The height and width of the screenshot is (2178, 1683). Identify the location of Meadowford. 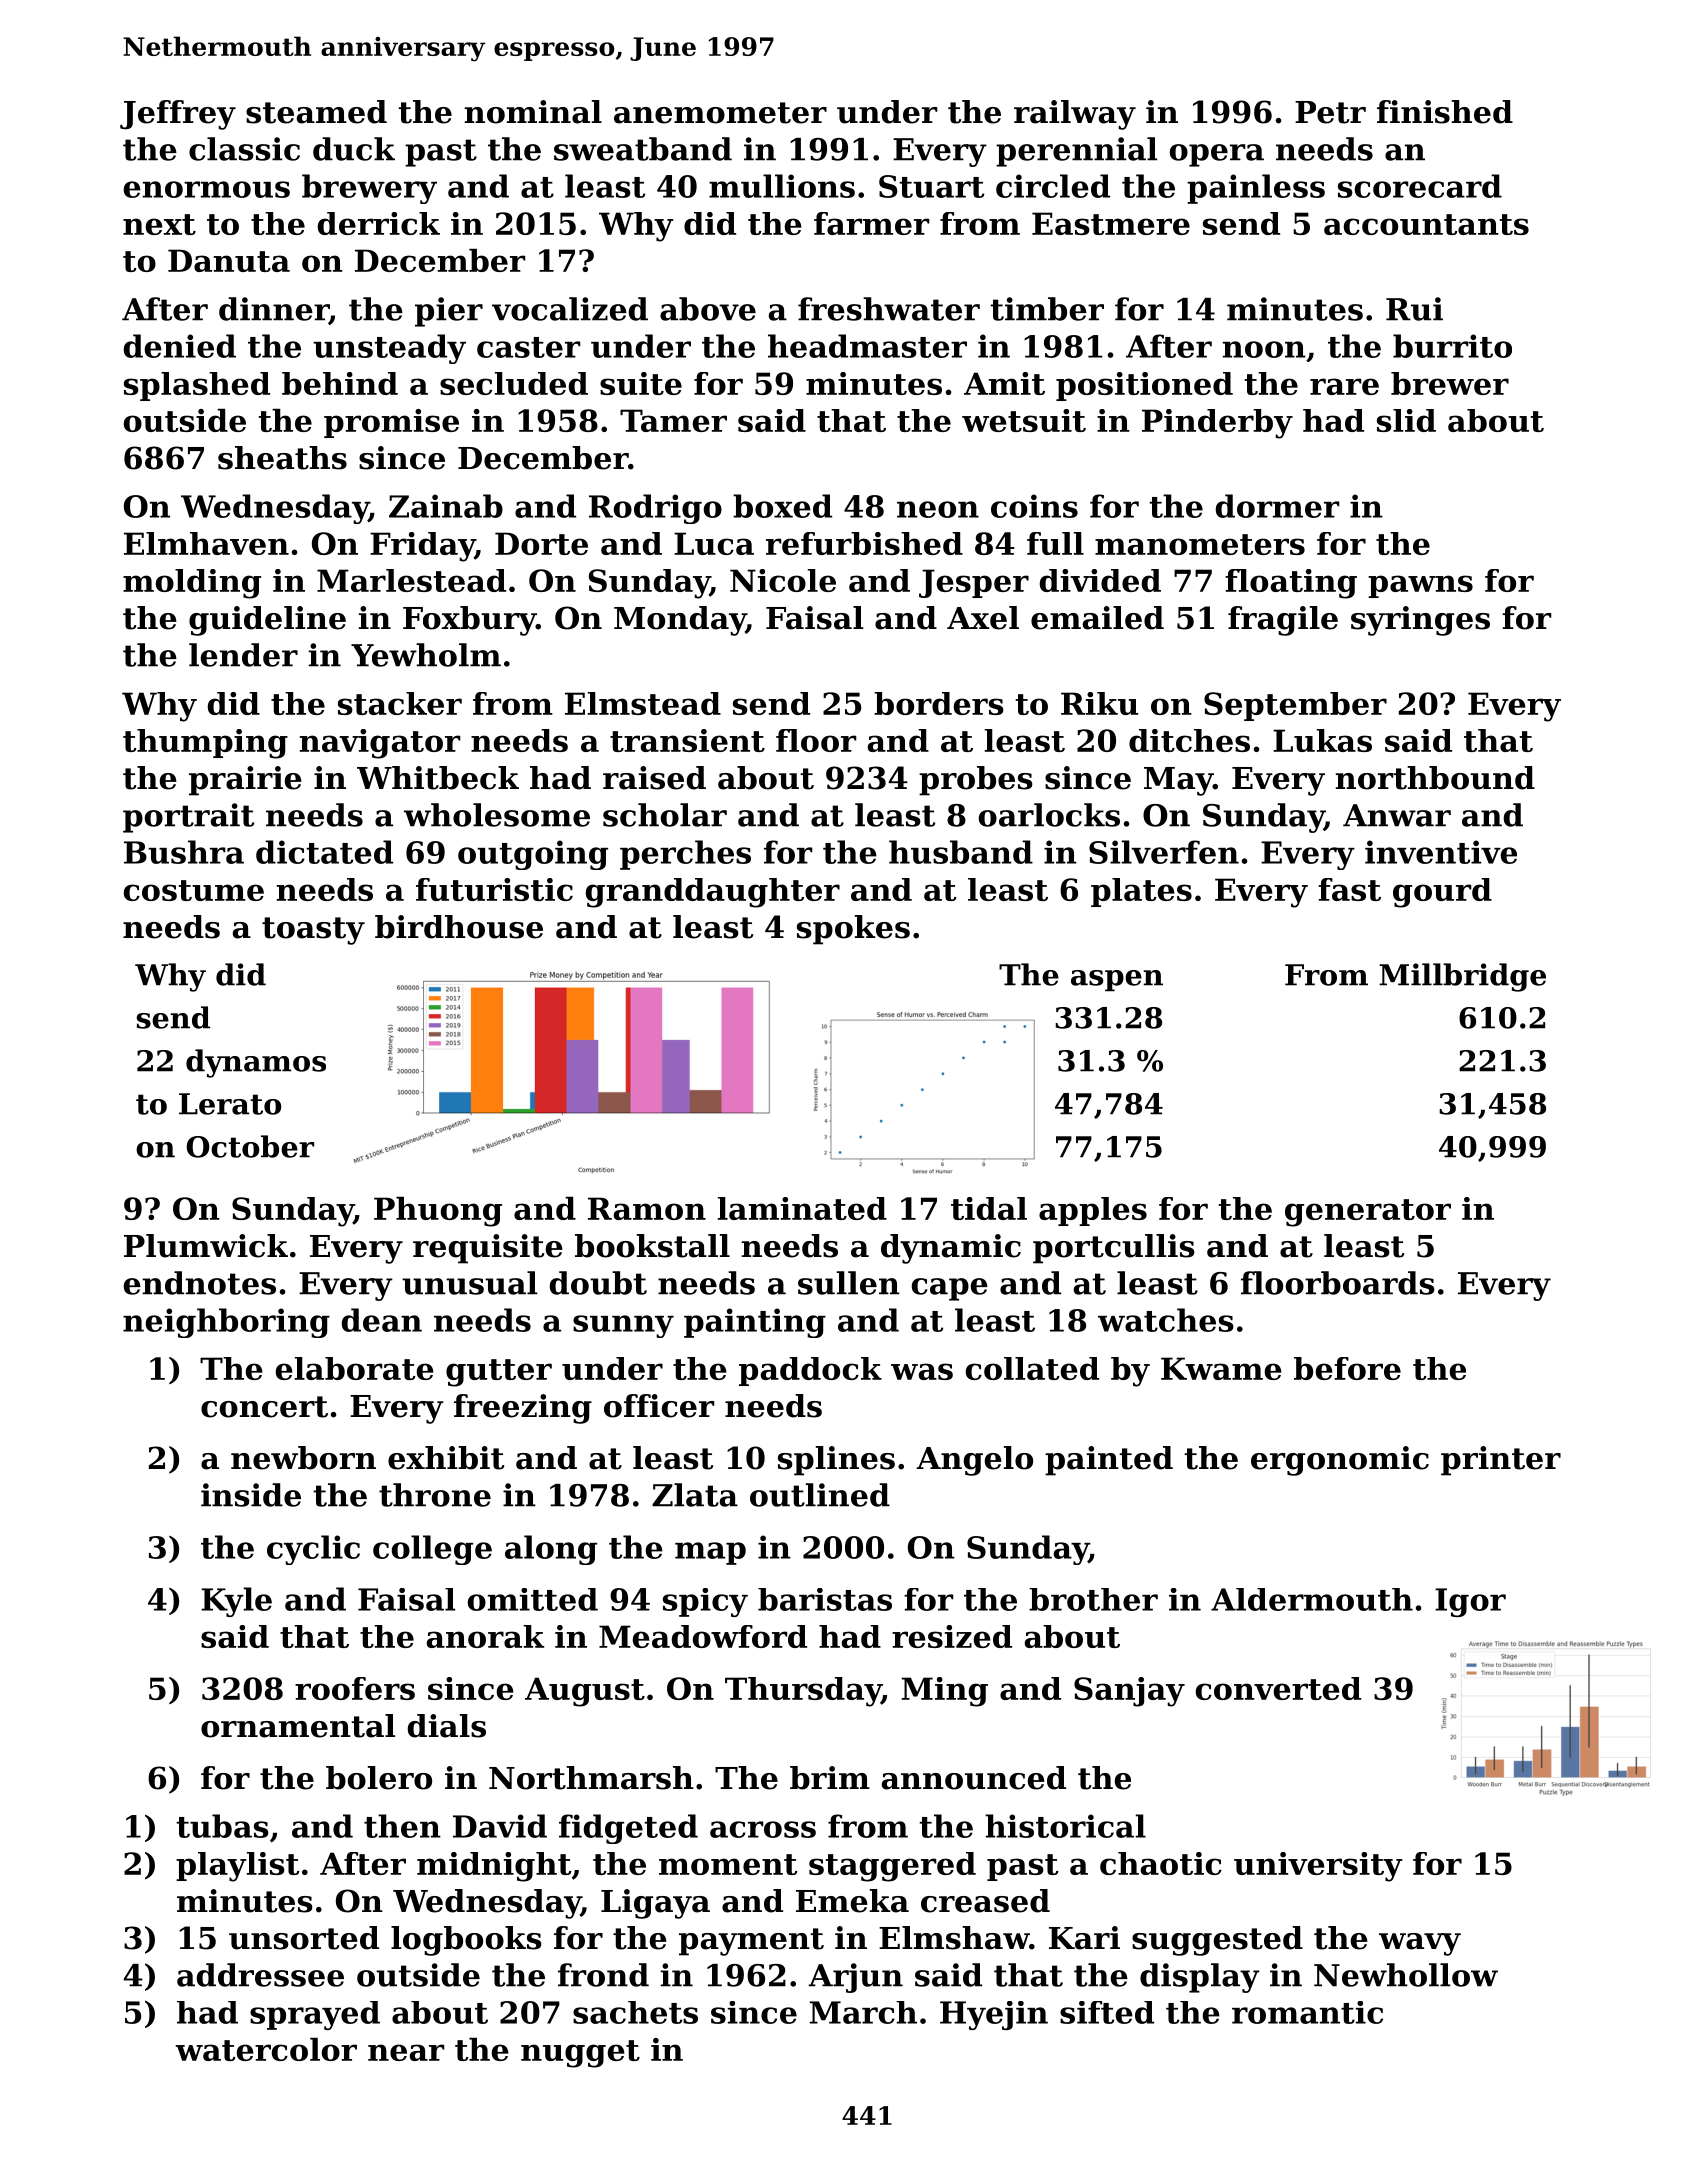
(703, 1636).
